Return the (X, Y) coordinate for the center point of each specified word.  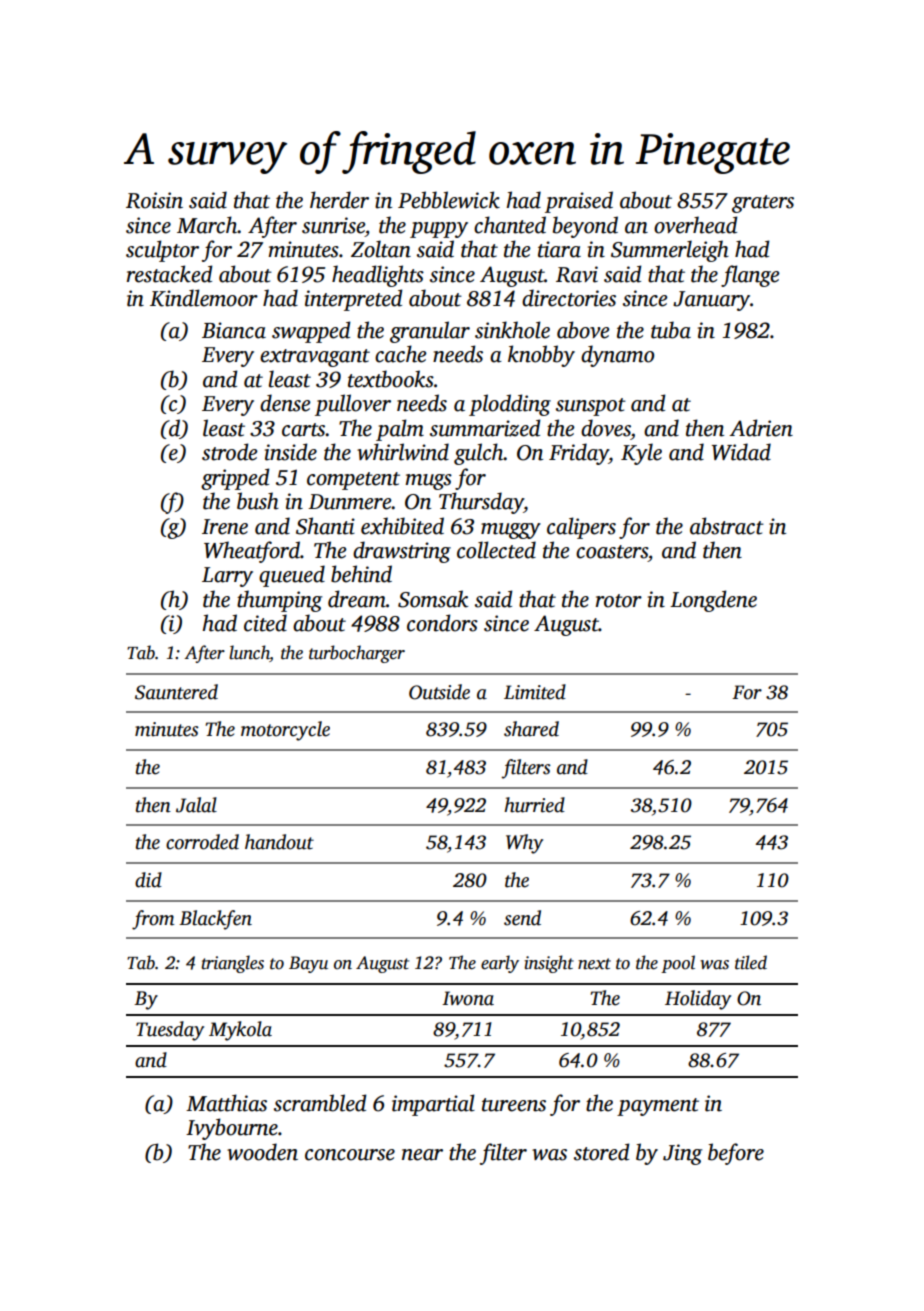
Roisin (154, 200)
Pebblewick (449, 200)
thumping (279, 601)
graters (763, 204)
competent (353, 481)
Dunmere (350, 502)
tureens (514, 1105)
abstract (727, 526)
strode (229, 452)
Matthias (226, 1103)
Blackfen (215, 920)
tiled (751, 962)
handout (279, 842)
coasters (612, 552)
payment (658, 1107)
